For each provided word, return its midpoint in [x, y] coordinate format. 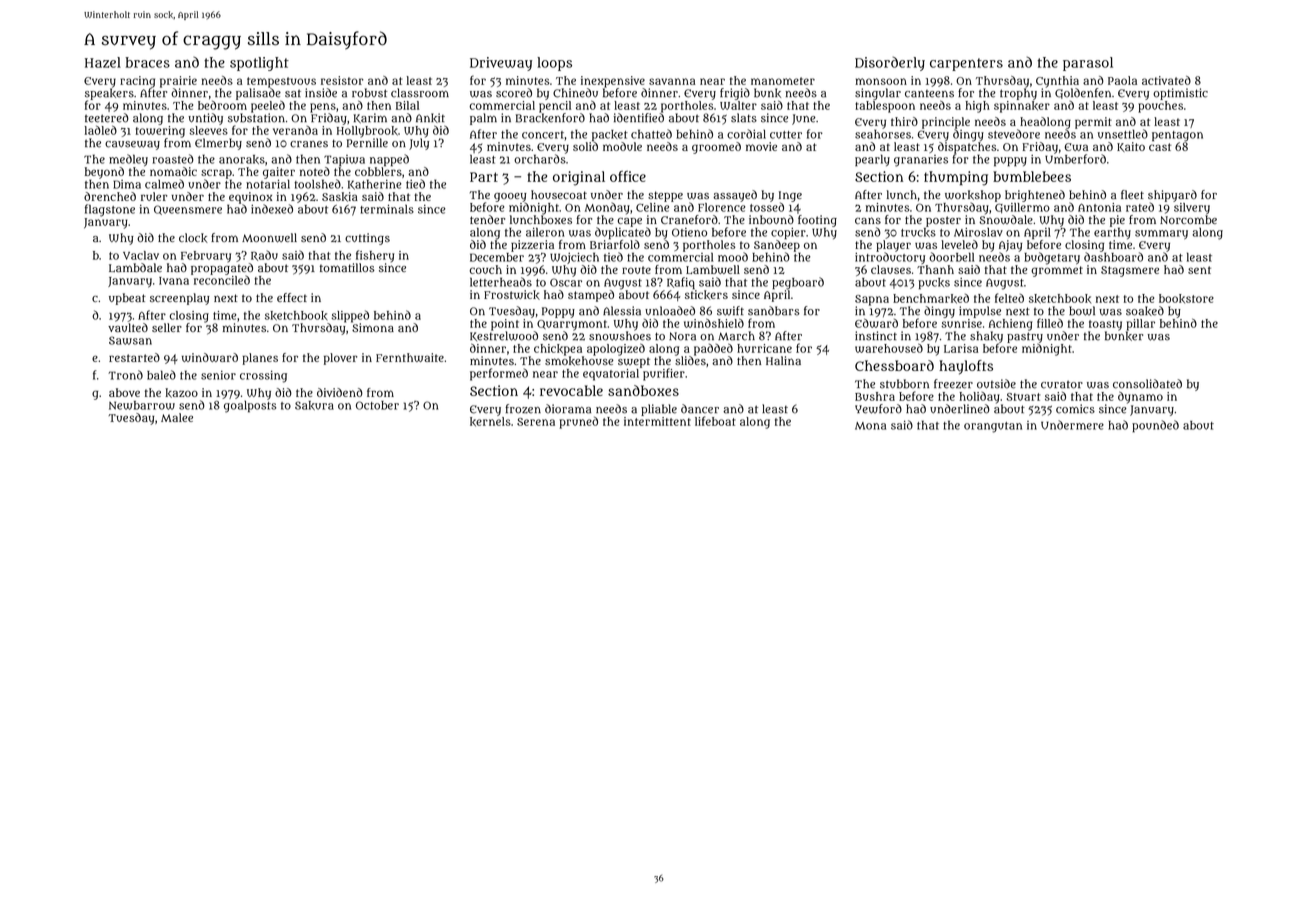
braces [148, 62]
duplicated [623, 233]
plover [341, 359]
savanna [672, 81]
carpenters [966, 64]
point [505, 325]
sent [1199, 270]
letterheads [501, 282]
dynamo [1140, 398]
